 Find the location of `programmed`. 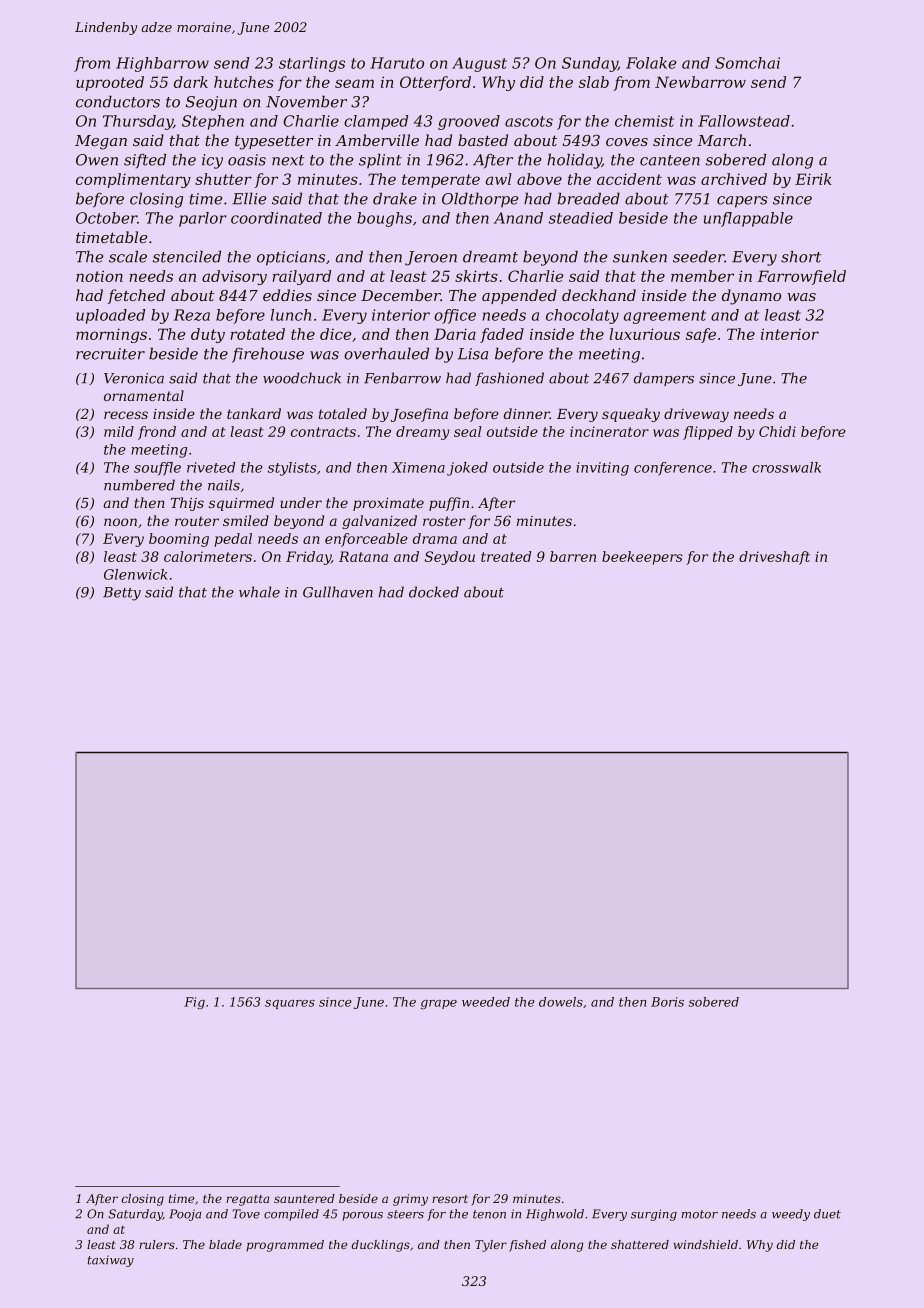

programmed is located at coordinates (285, 1246).
